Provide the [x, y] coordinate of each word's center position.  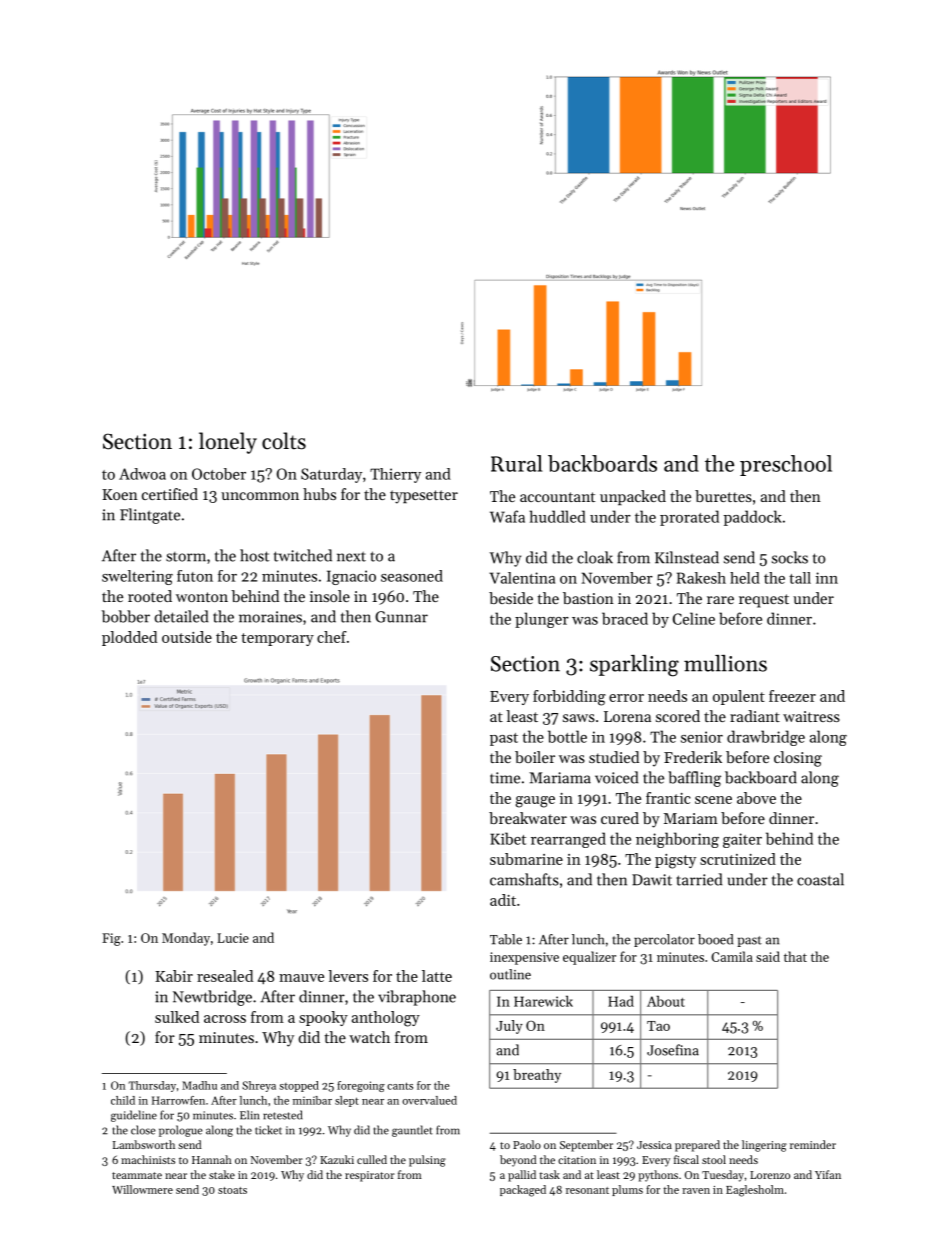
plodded [129, 638]
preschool [786, 465]
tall [800, 578]
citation [577, 1160]
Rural [516, 463]
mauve [301, 978]
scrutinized [738, 859]
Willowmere [142, 1189]
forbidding [569, 698]
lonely [228, 443]
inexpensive [524, 958]
